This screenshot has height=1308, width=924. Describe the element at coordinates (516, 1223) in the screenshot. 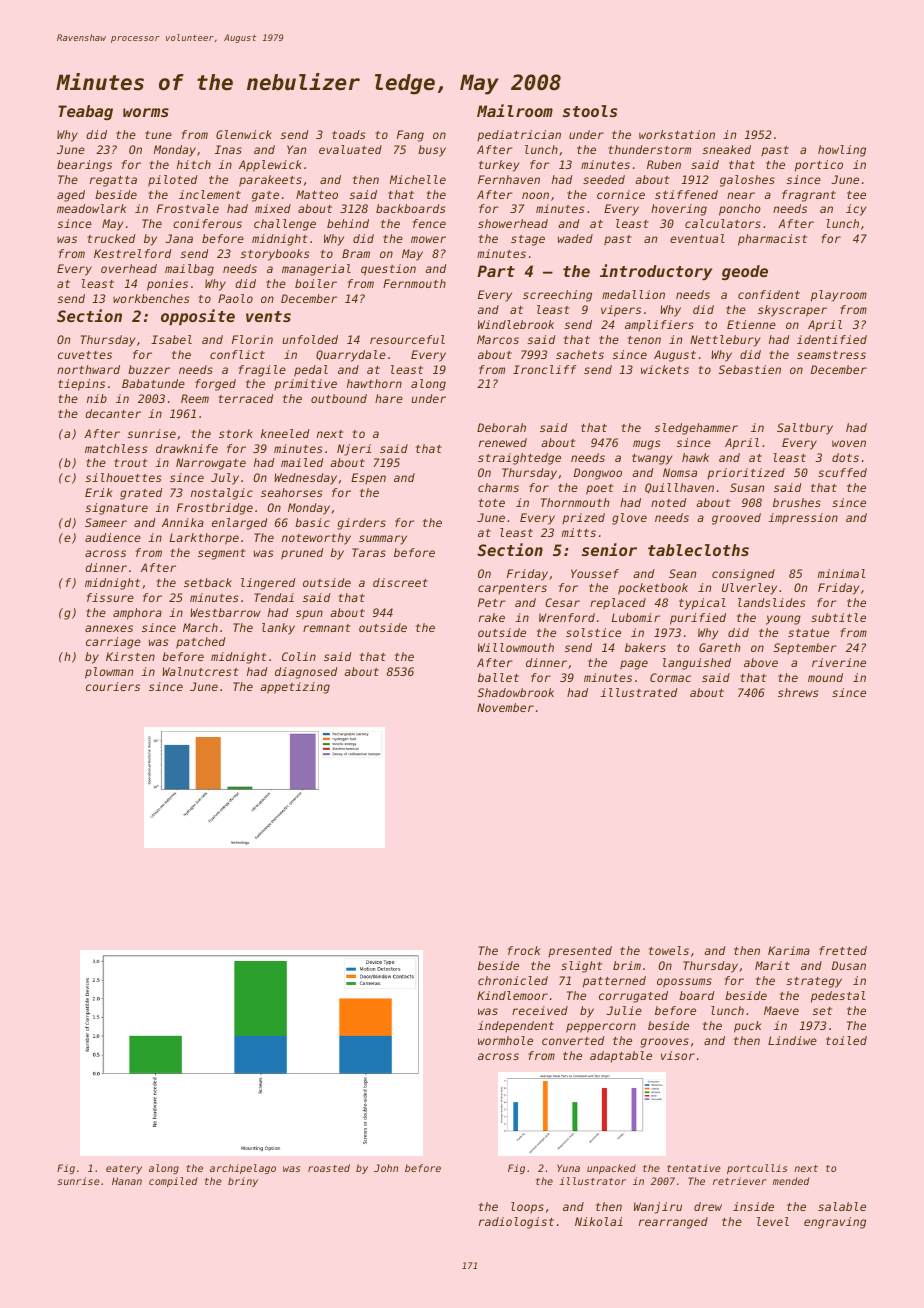

I see `radiologist` at that location.
